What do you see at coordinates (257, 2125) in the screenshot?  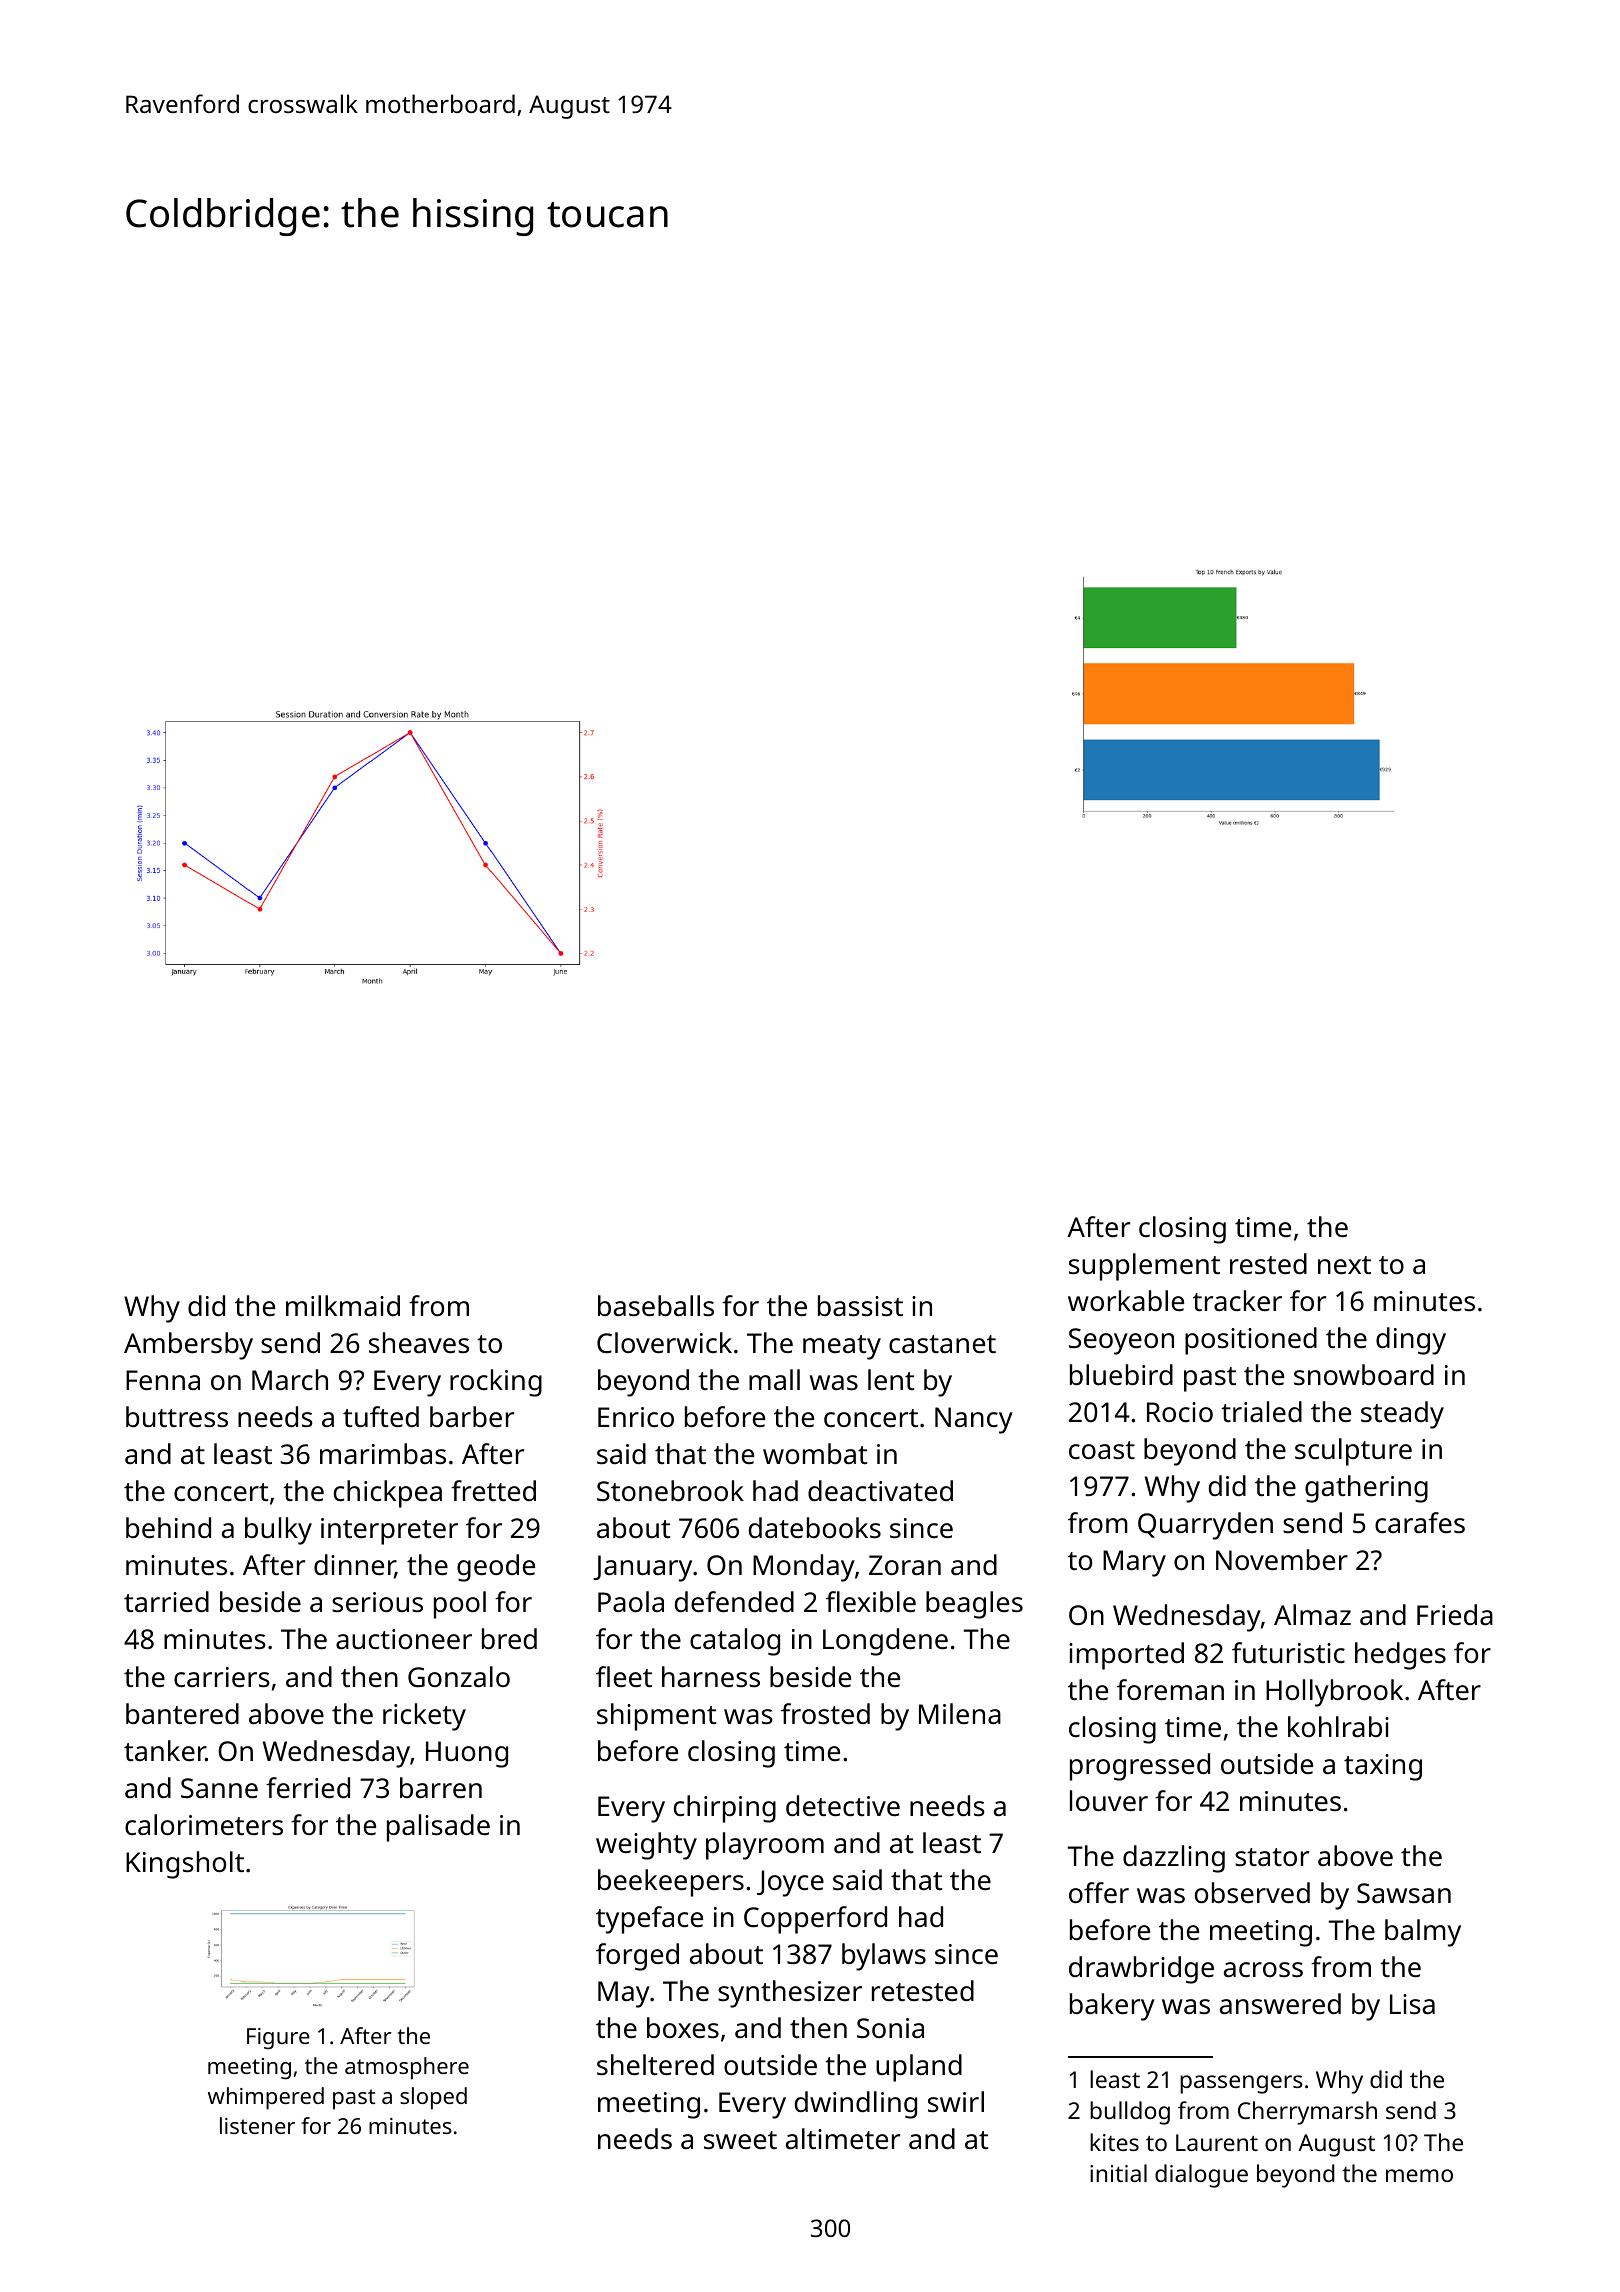 I see `listener` at bounding box center [257, 2125].
